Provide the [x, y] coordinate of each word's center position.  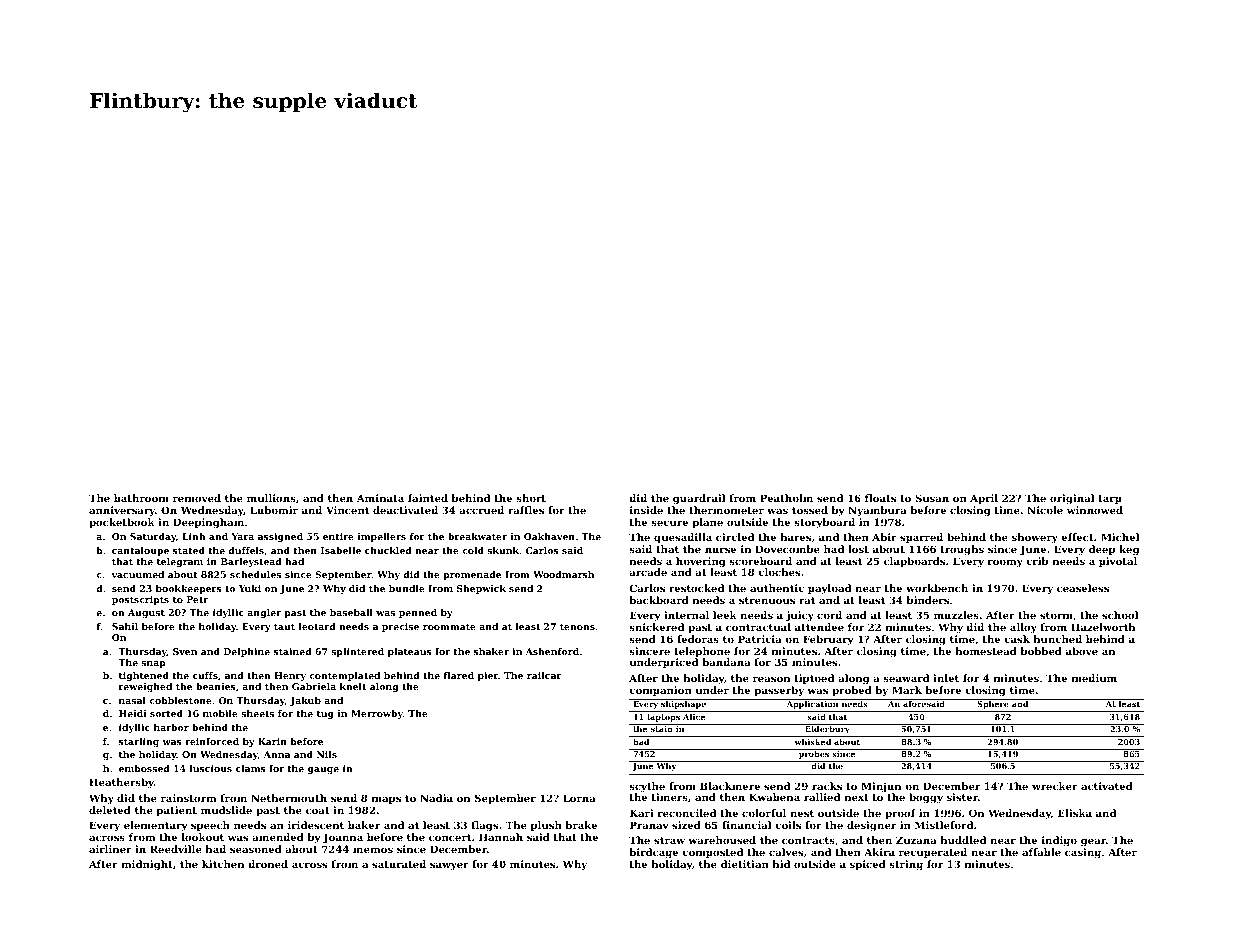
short [531, 498]
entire [338, 536]
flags [485, 826]
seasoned [256, 849]
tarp [1110, 499]
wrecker [1055, 786]
